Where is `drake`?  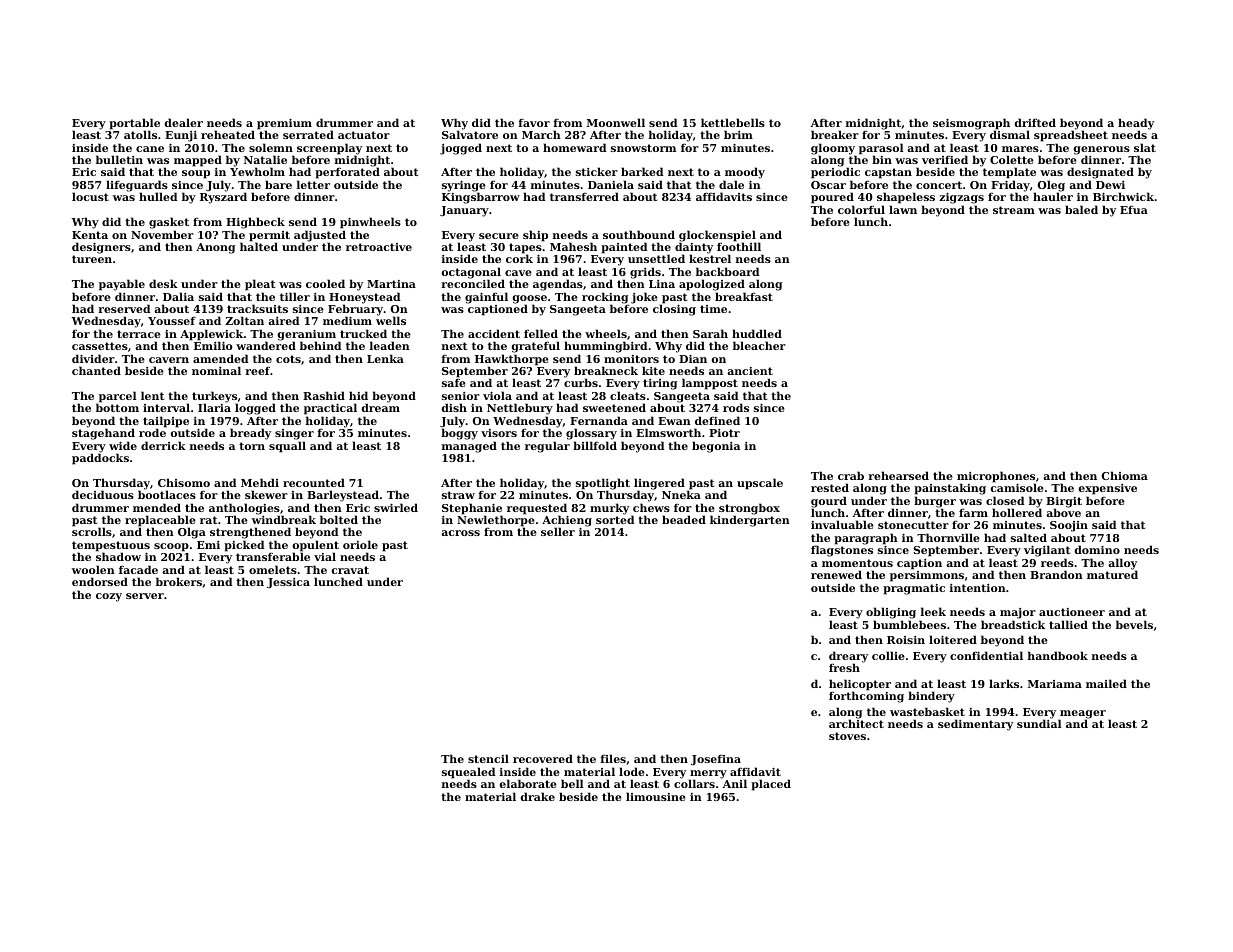 drake is located at coordinates (538, 796).
